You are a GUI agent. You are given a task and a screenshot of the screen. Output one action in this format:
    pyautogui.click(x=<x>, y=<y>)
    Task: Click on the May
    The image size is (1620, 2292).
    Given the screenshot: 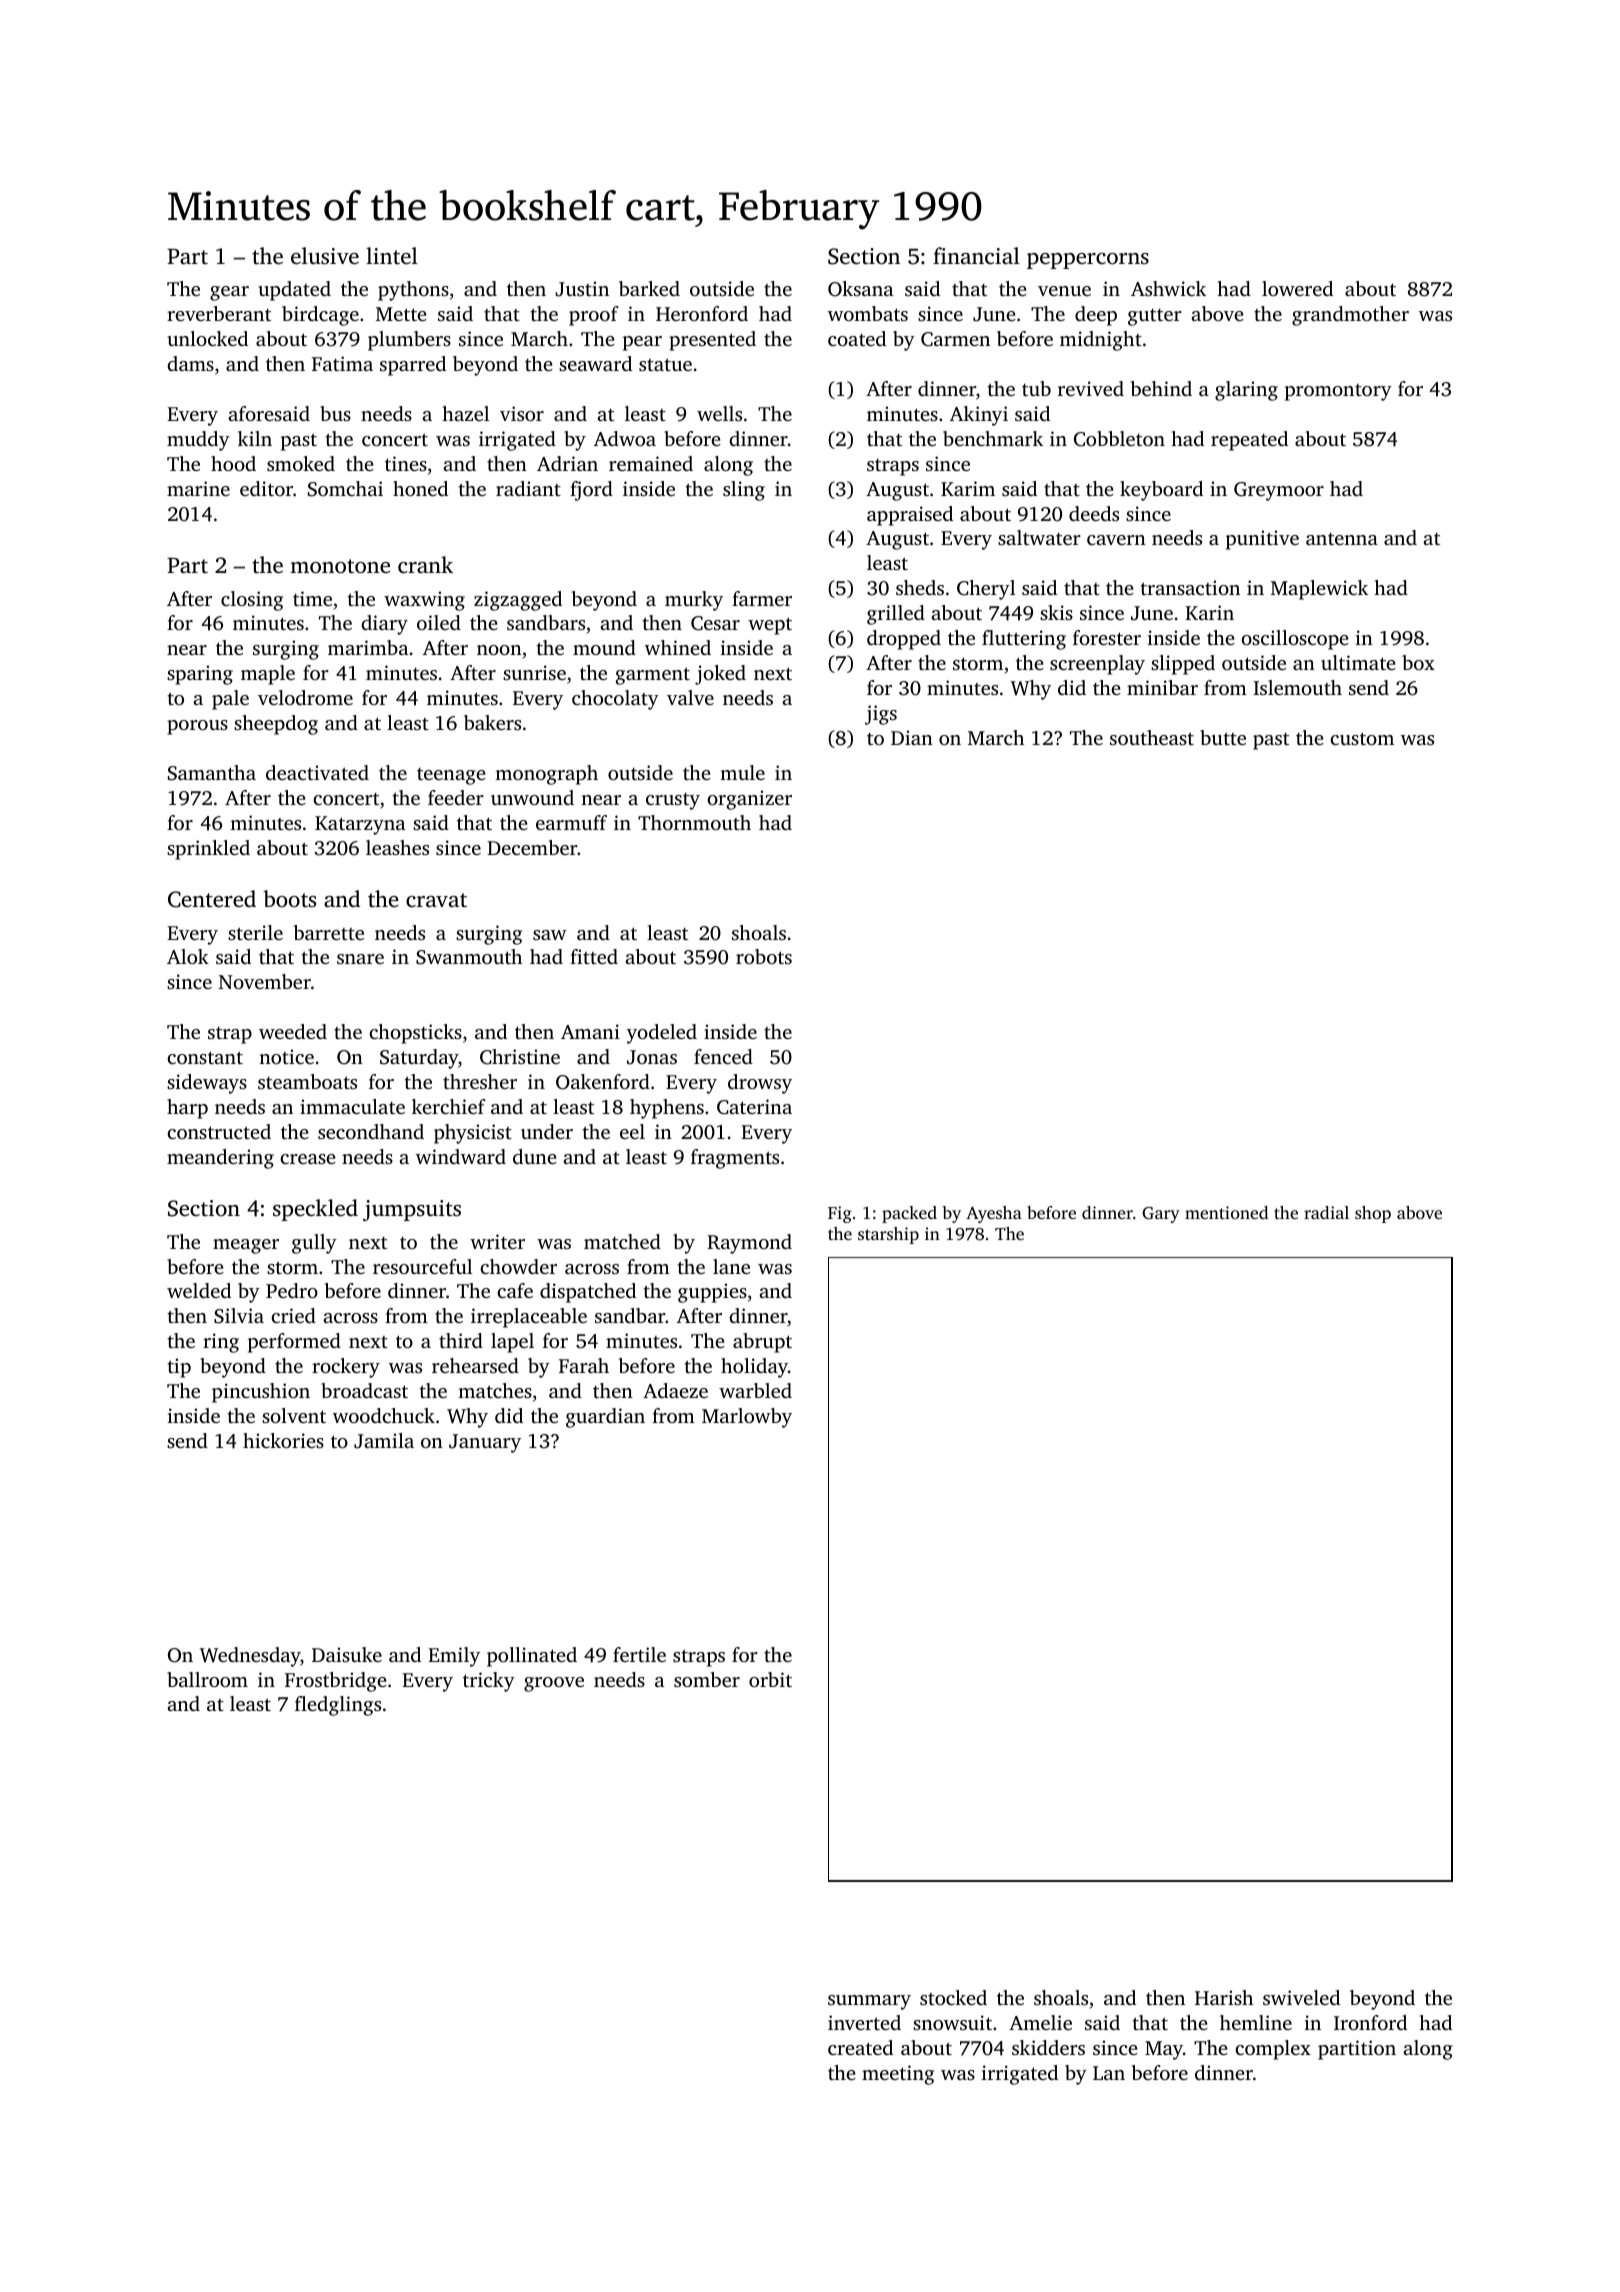 What is the action you would take?
    pyautogui.click(x=1164, y=2050)
